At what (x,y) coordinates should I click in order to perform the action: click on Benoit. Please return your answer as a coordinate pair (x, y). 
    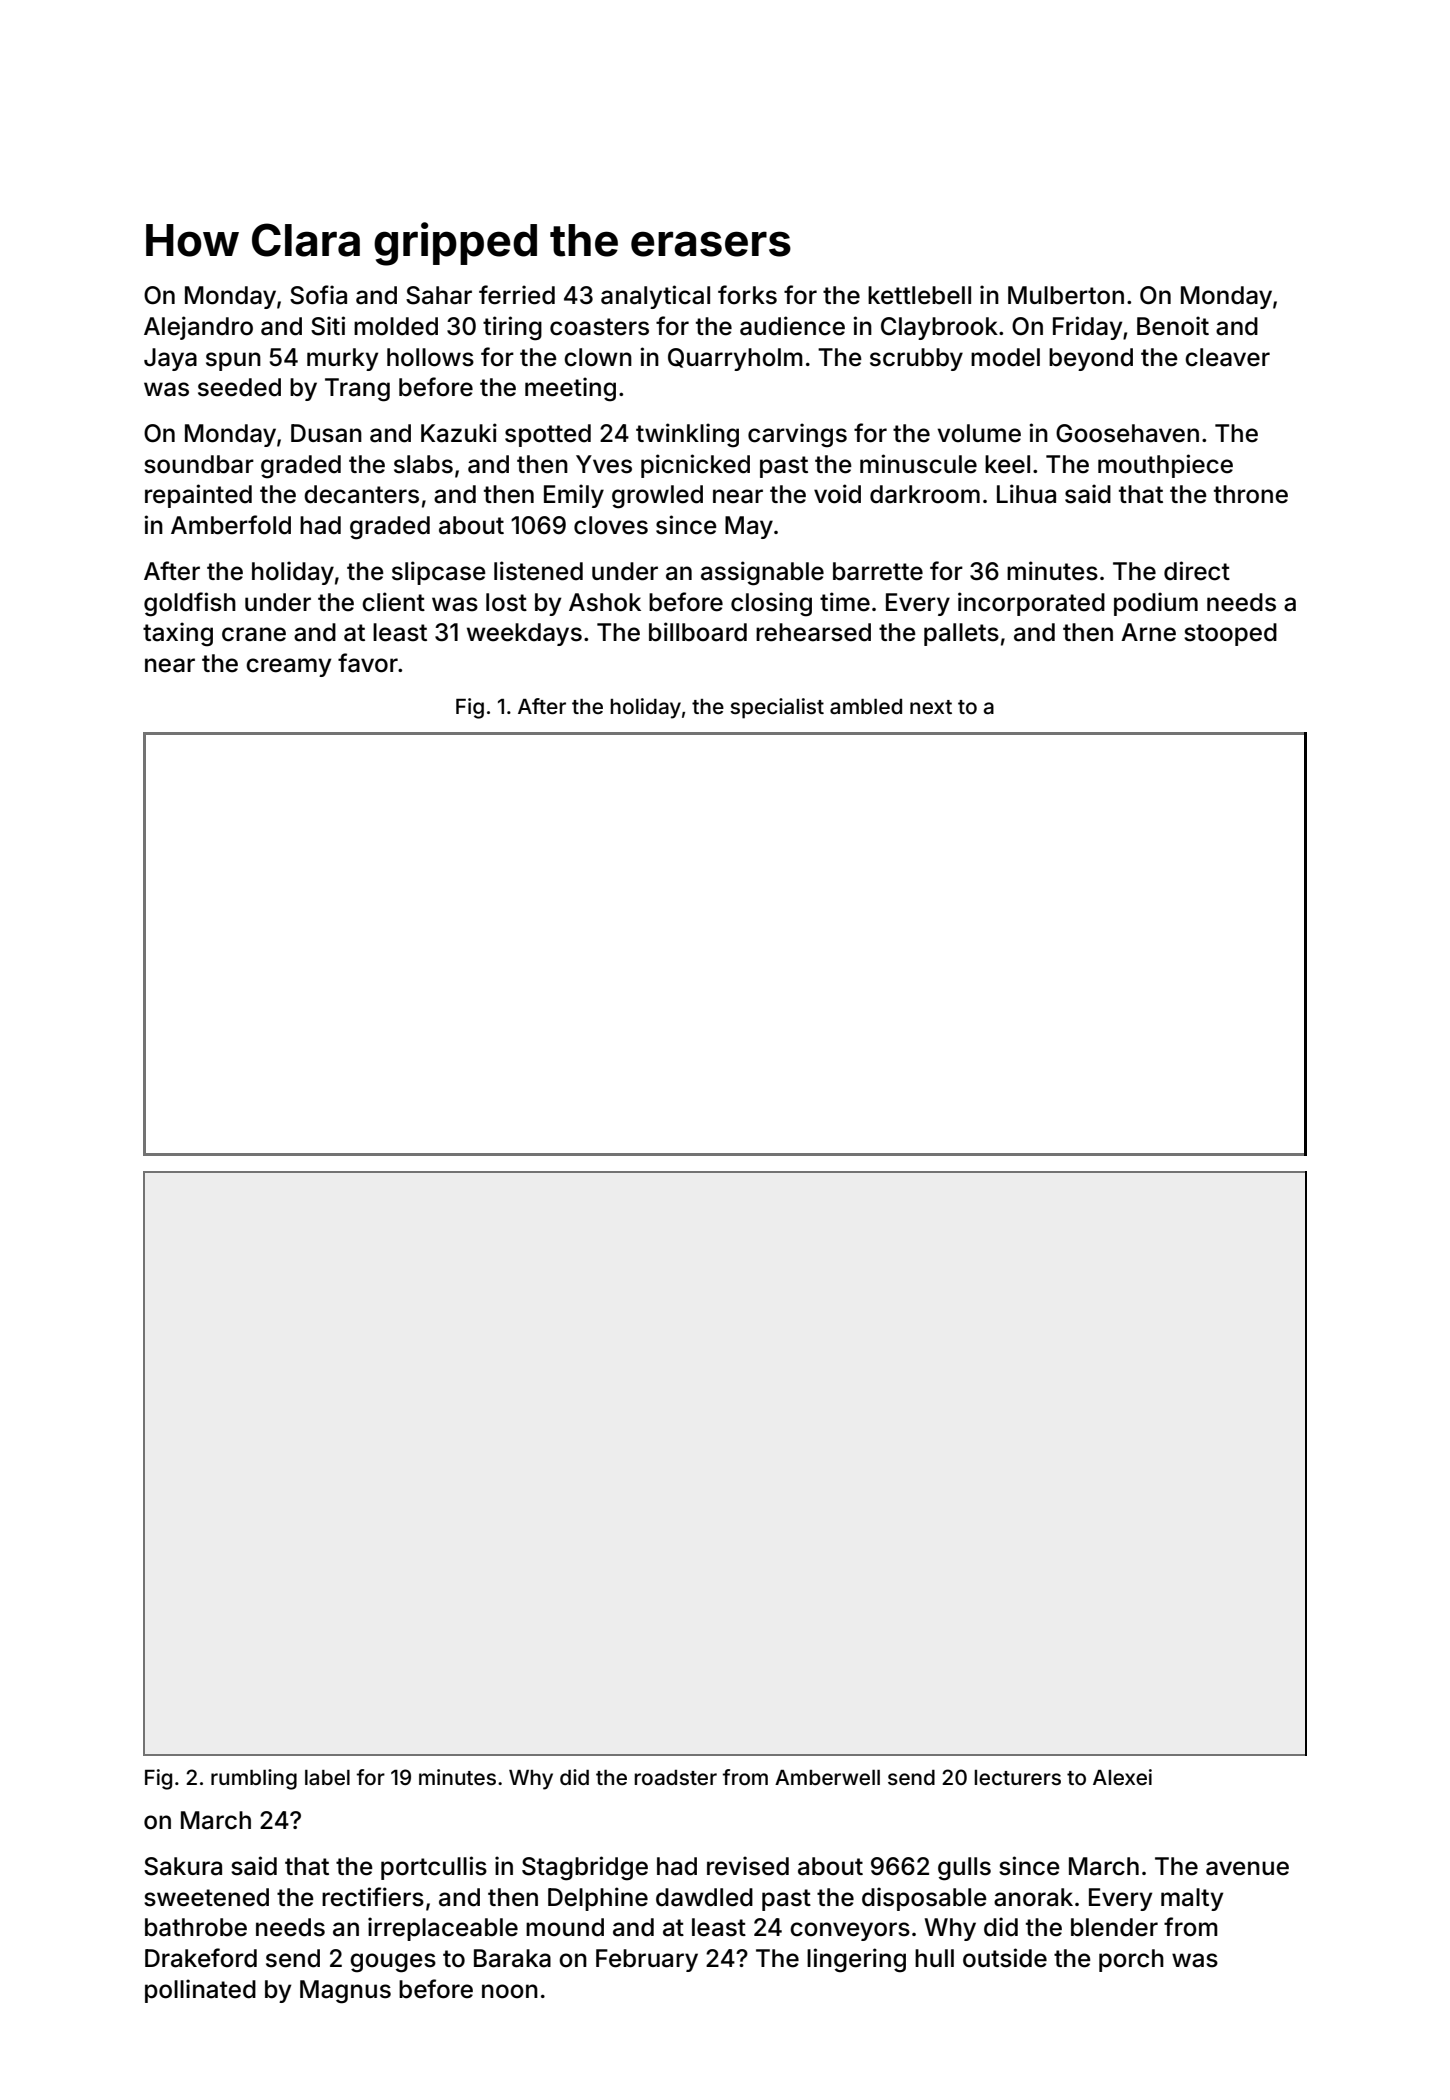
    Looking at the image, I should click on (1173, 326).
